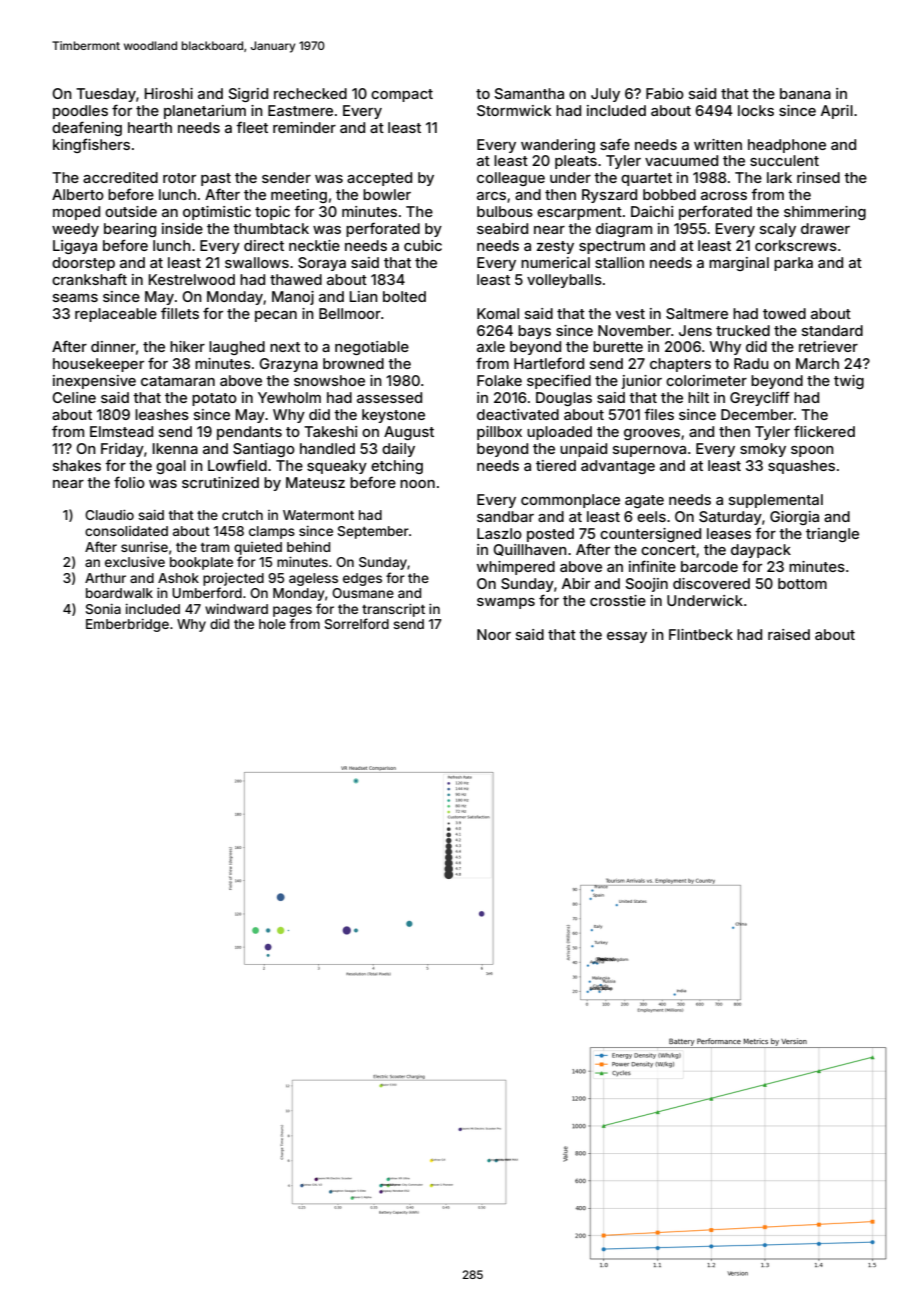  What do you see at coordinates (120, 177) in the screenshot?
I see `accredited` at bounding box center [120, 177].
